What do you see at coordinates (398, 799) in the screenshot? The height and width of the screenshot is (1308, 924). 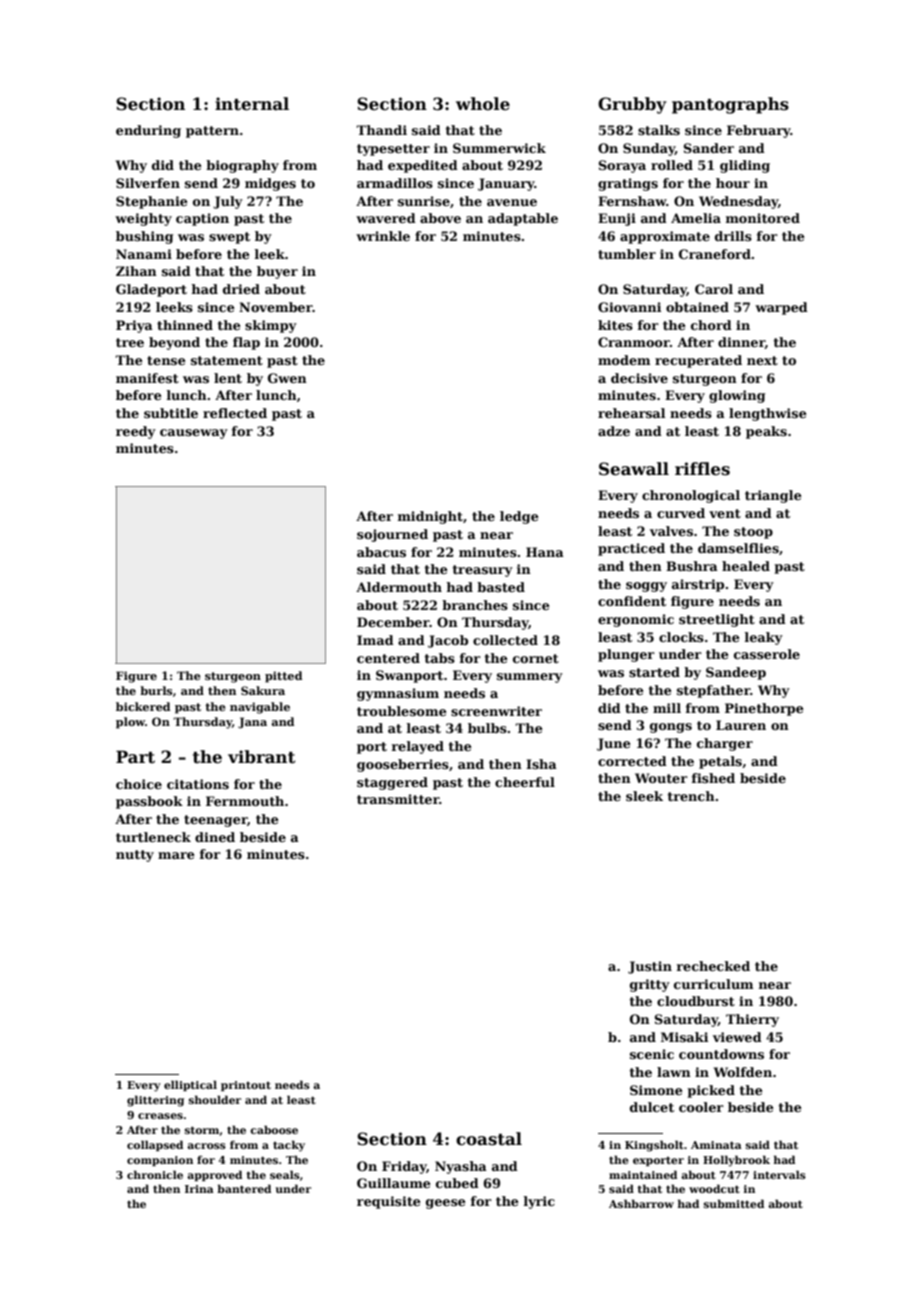 I see `transmitter` at bounding box center [398, 799].
